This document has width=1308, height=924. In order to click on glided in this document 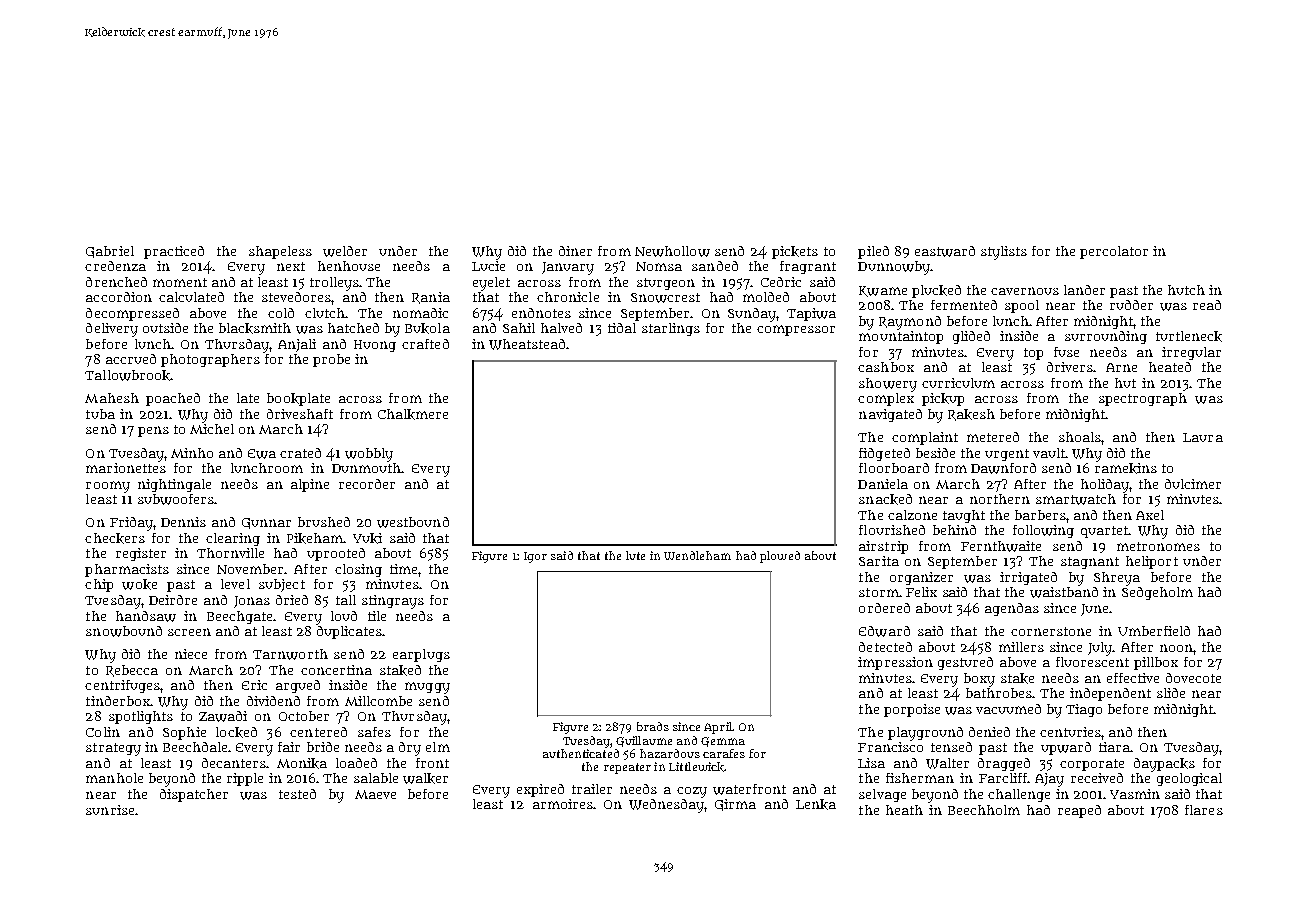, I will do `click(971, 337)`.
